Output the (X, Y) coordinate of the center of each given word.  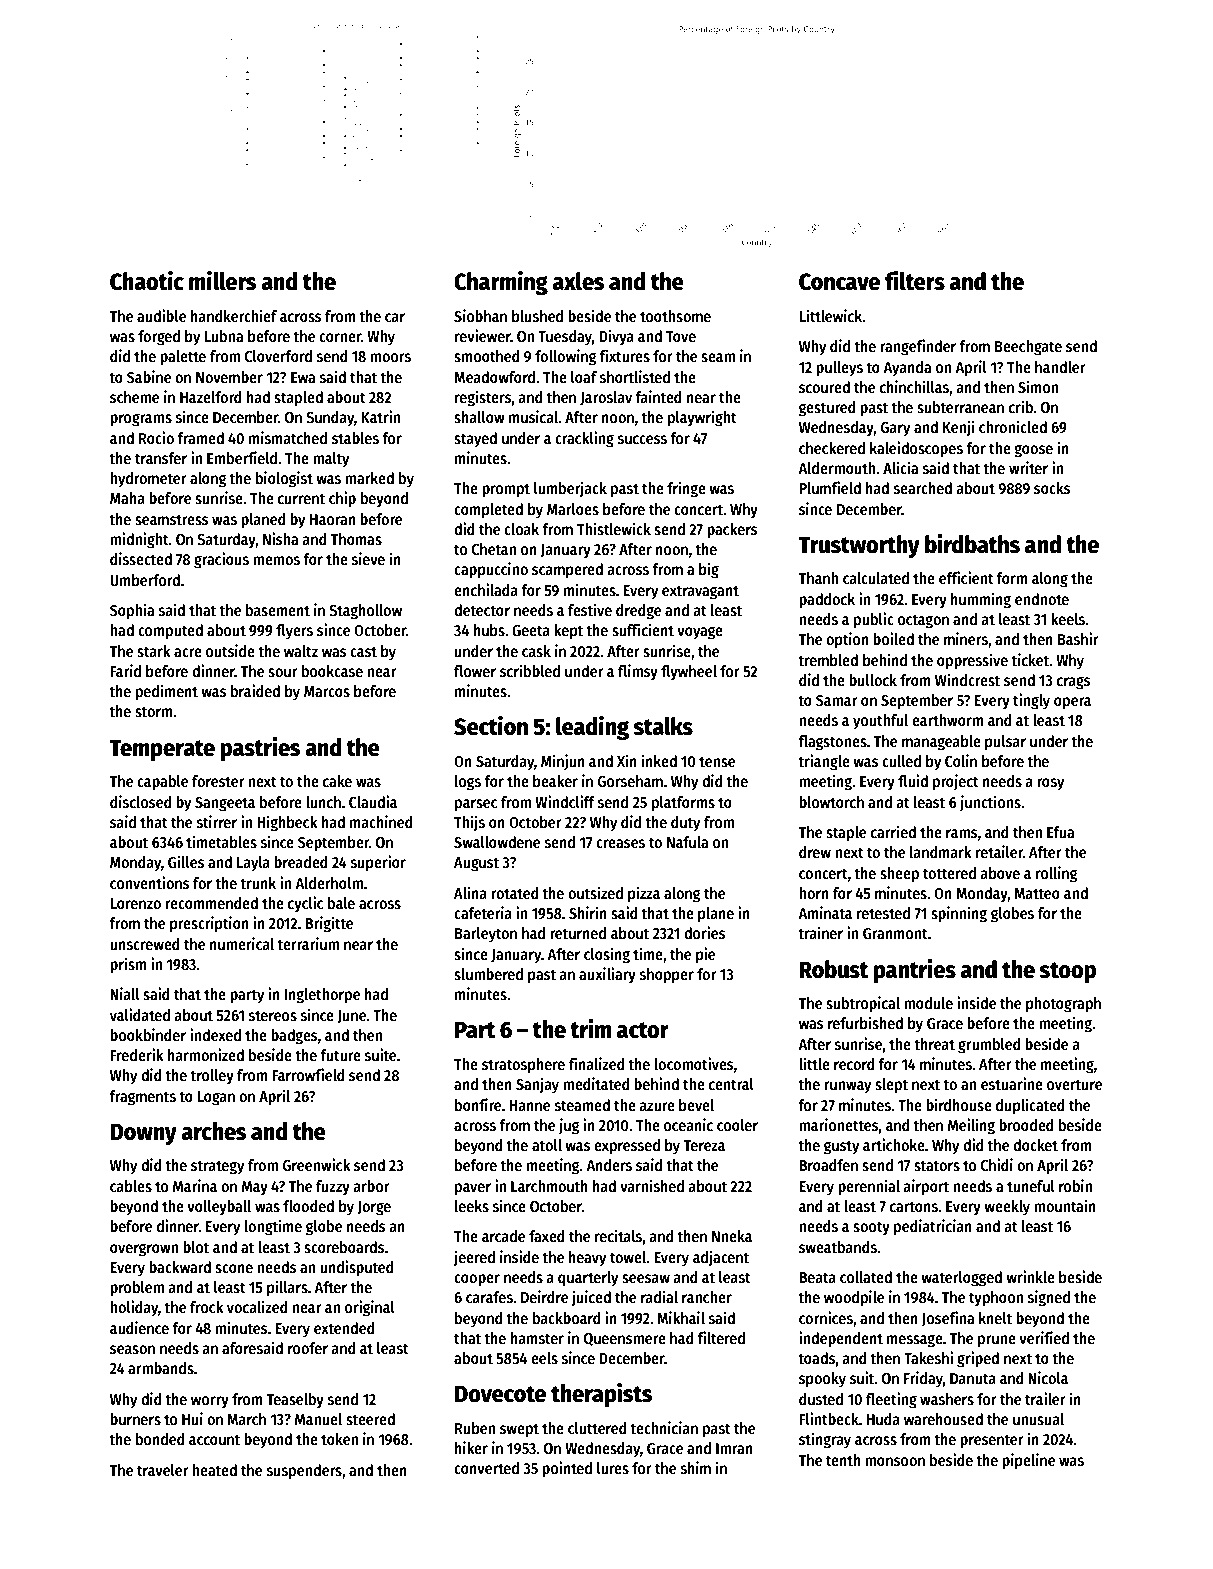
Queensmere (625, 1339)
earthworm (948, 720)
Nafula (687, 842)
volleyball (219, 1208)
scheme (134, 397)
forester (218, 781)
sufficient (643, 629)
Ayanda (907, 369)
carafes (489, 1297)
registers (483, 398)
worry (210, 1402)
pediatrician (933, 1227)
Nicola (1048, 1377)
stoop (1067, 972)
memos (276, 561)
